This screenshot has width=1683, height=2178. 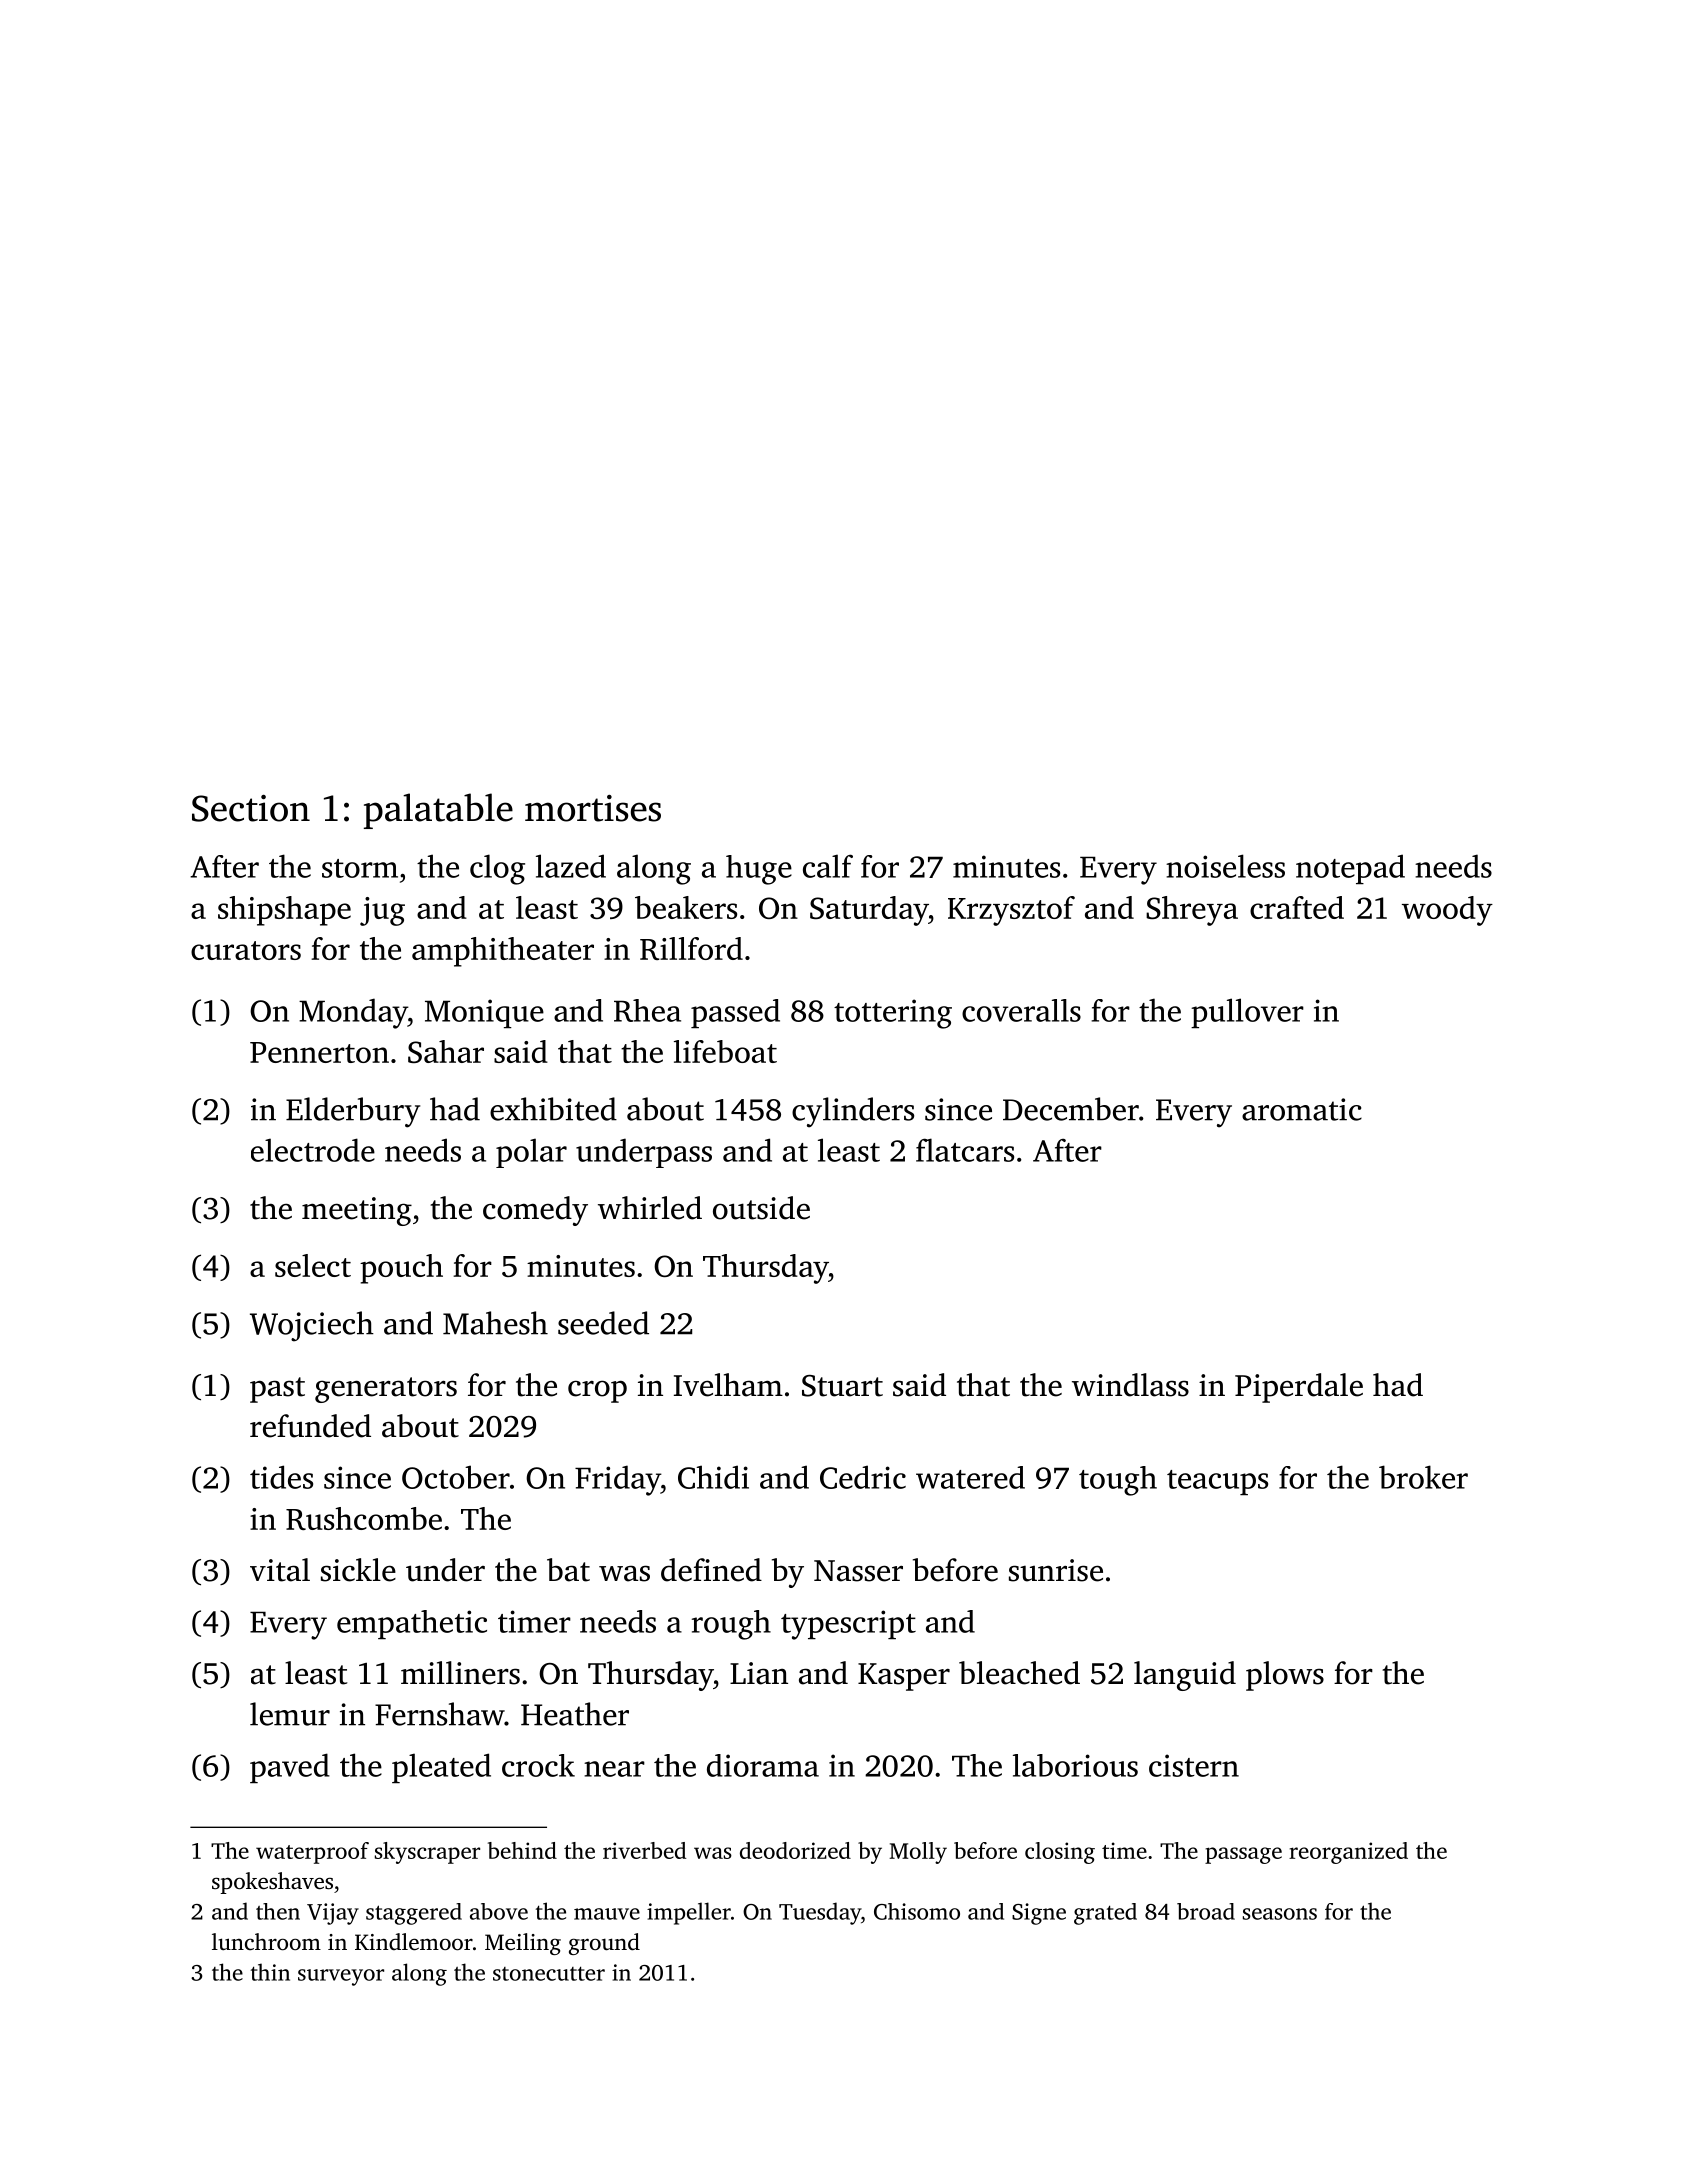 I want to click on Wojciech, so click(x=312, y=1326).
